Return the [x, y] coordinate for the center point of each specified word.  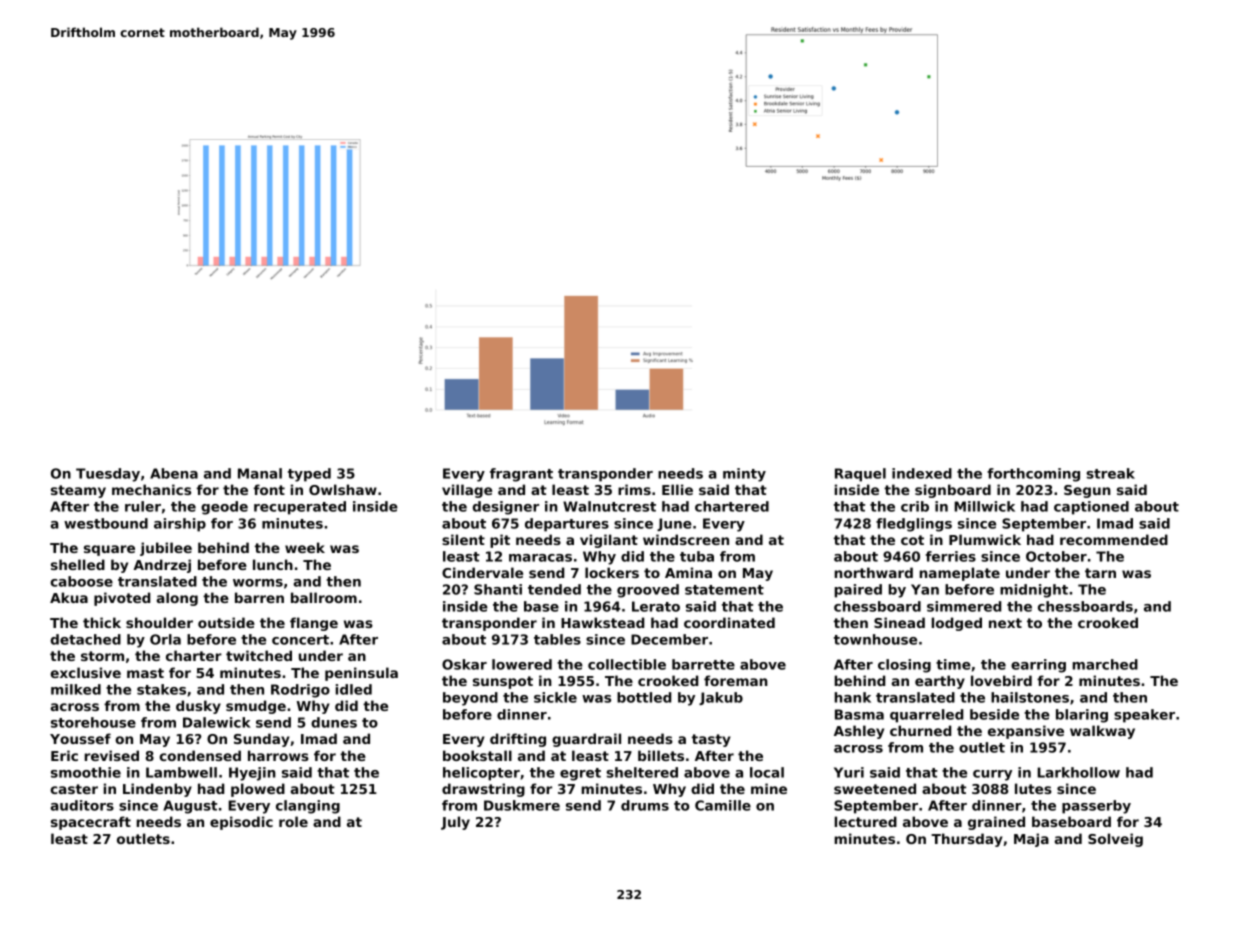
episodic [241, 823]
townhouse [875, 639]
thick [102, 622]
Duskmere [522, 805]
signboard [953, 491]
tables [557, 639]
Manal [260, 473]
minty [744, 475]
